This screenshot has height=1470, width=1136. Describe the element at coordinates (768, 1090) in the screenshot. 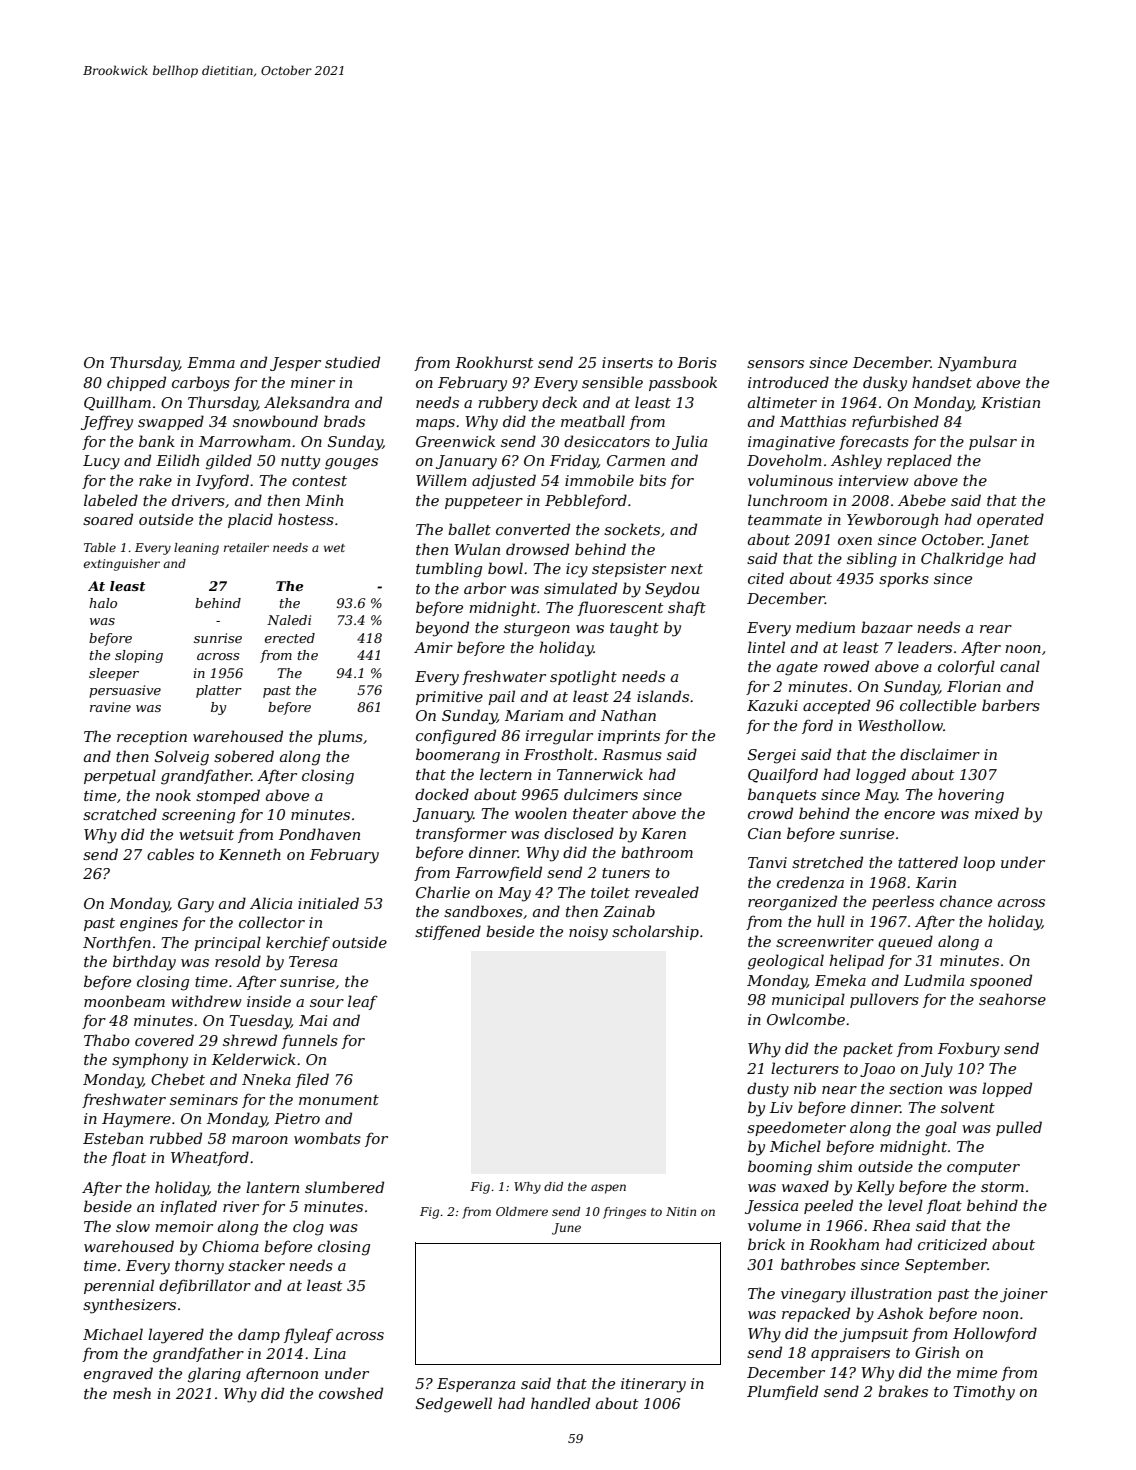

I see `dusty` at that location.
